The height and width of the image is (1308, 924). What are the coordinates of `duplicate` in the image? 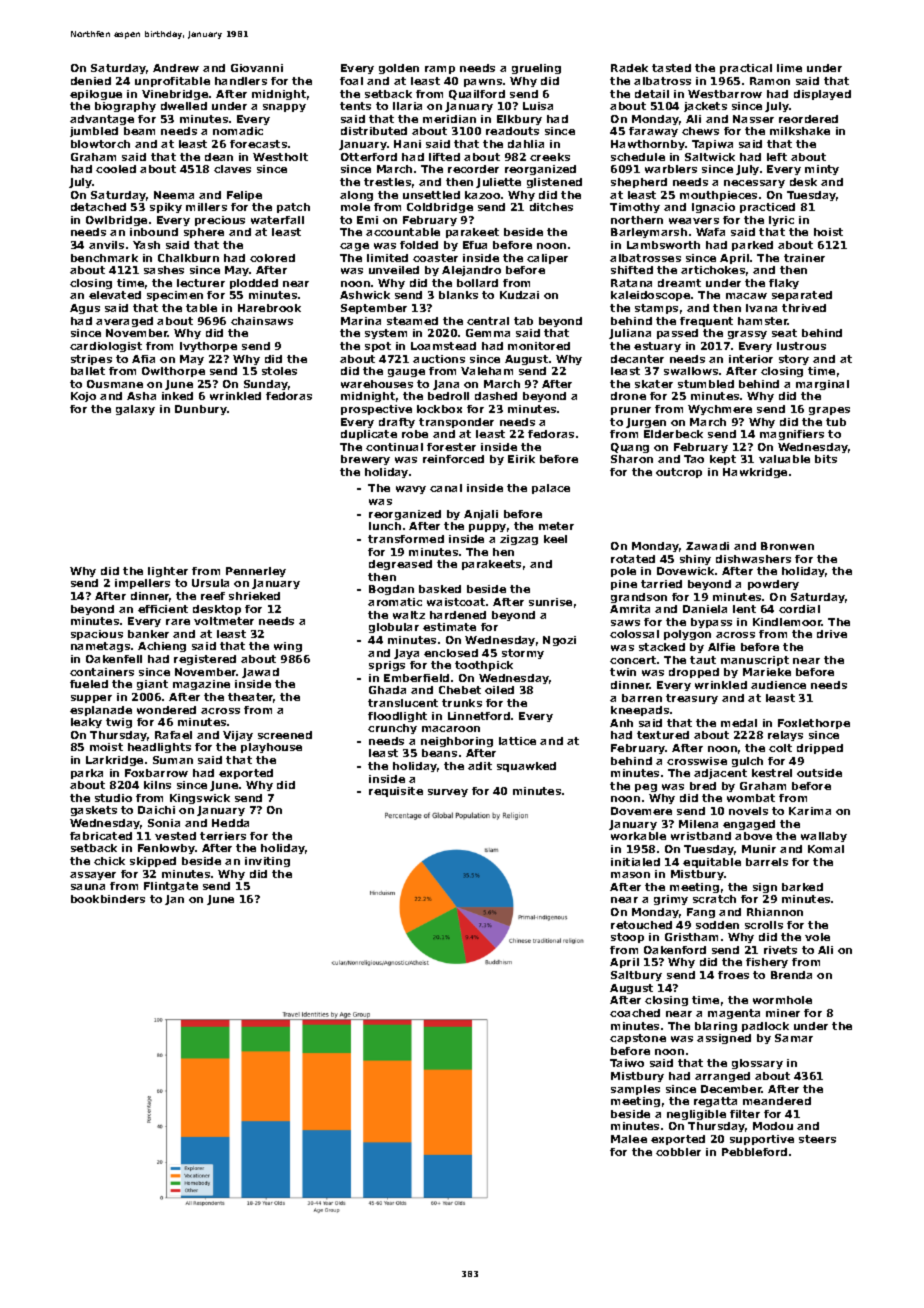 It's located at (369, 435).
